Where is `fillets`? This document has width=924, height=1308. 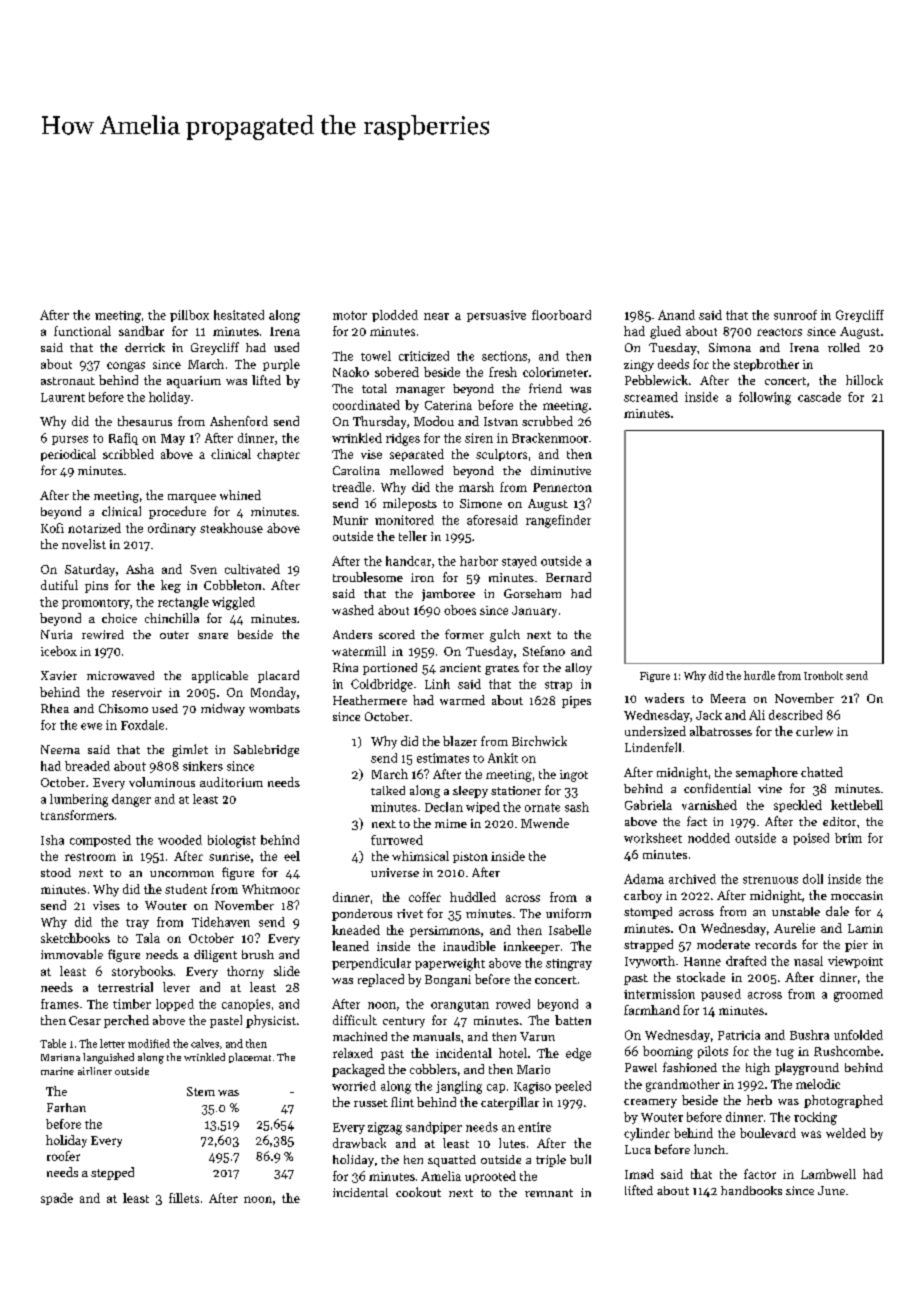
fillets is located at coordinates (184, 1198).
